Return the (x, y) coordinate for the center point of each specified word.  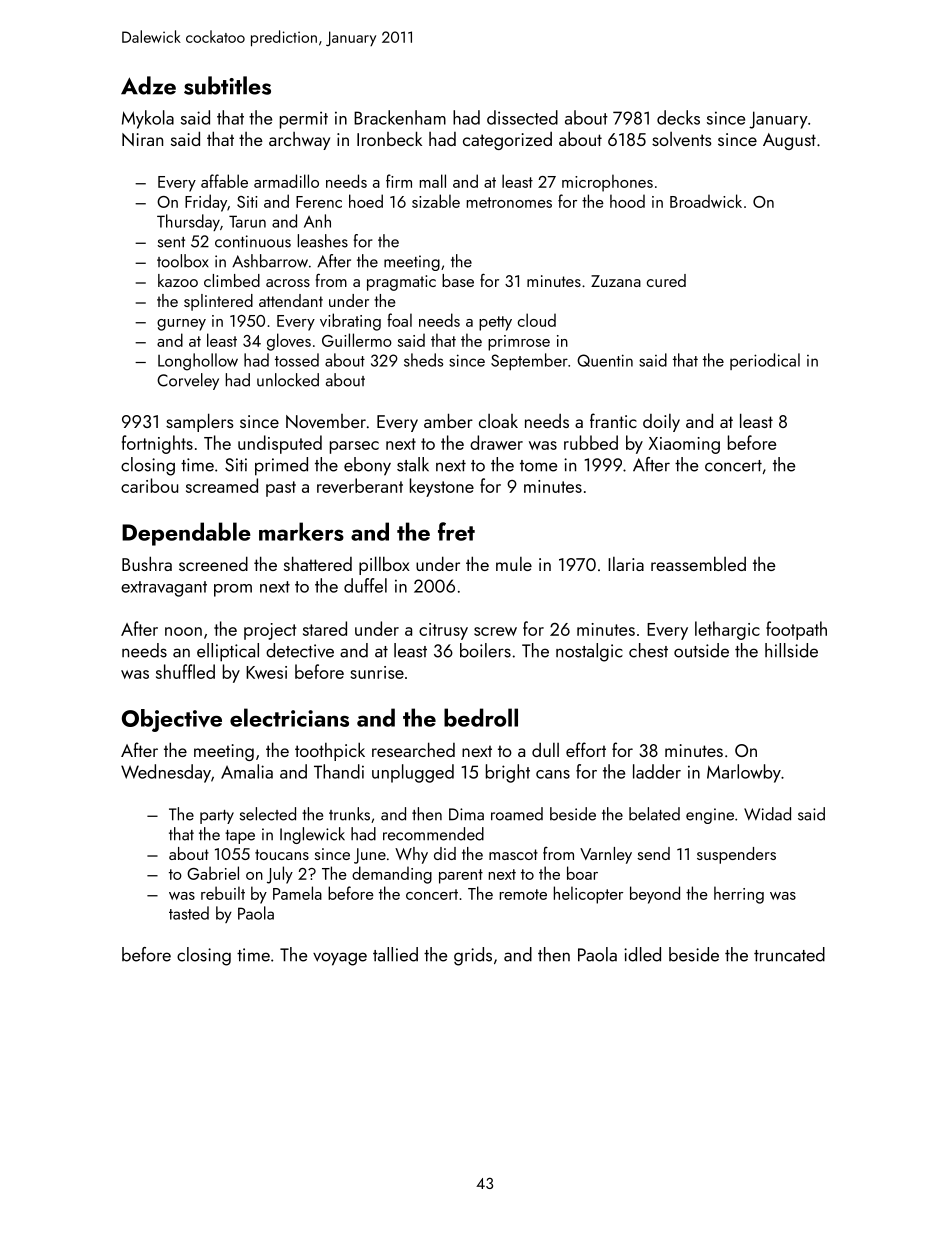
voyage (340, 959)
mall (433, 181)
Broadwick (706, 201)
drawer (496, 442)
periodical (765, 361)
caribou (149, 485)
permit (304, 120)
